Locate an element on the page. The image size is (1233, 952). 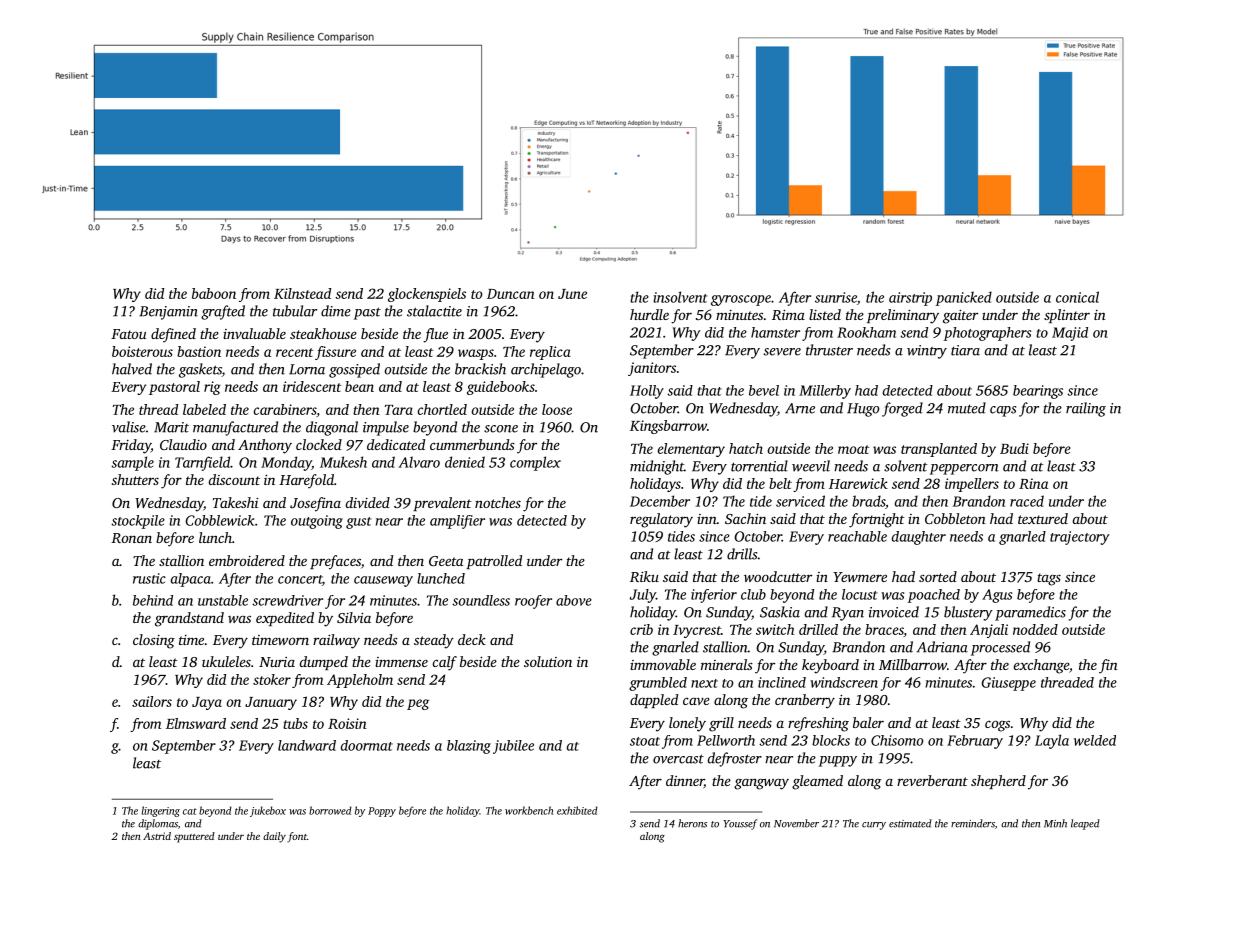
baboon is located at coordinates (214, 293).
